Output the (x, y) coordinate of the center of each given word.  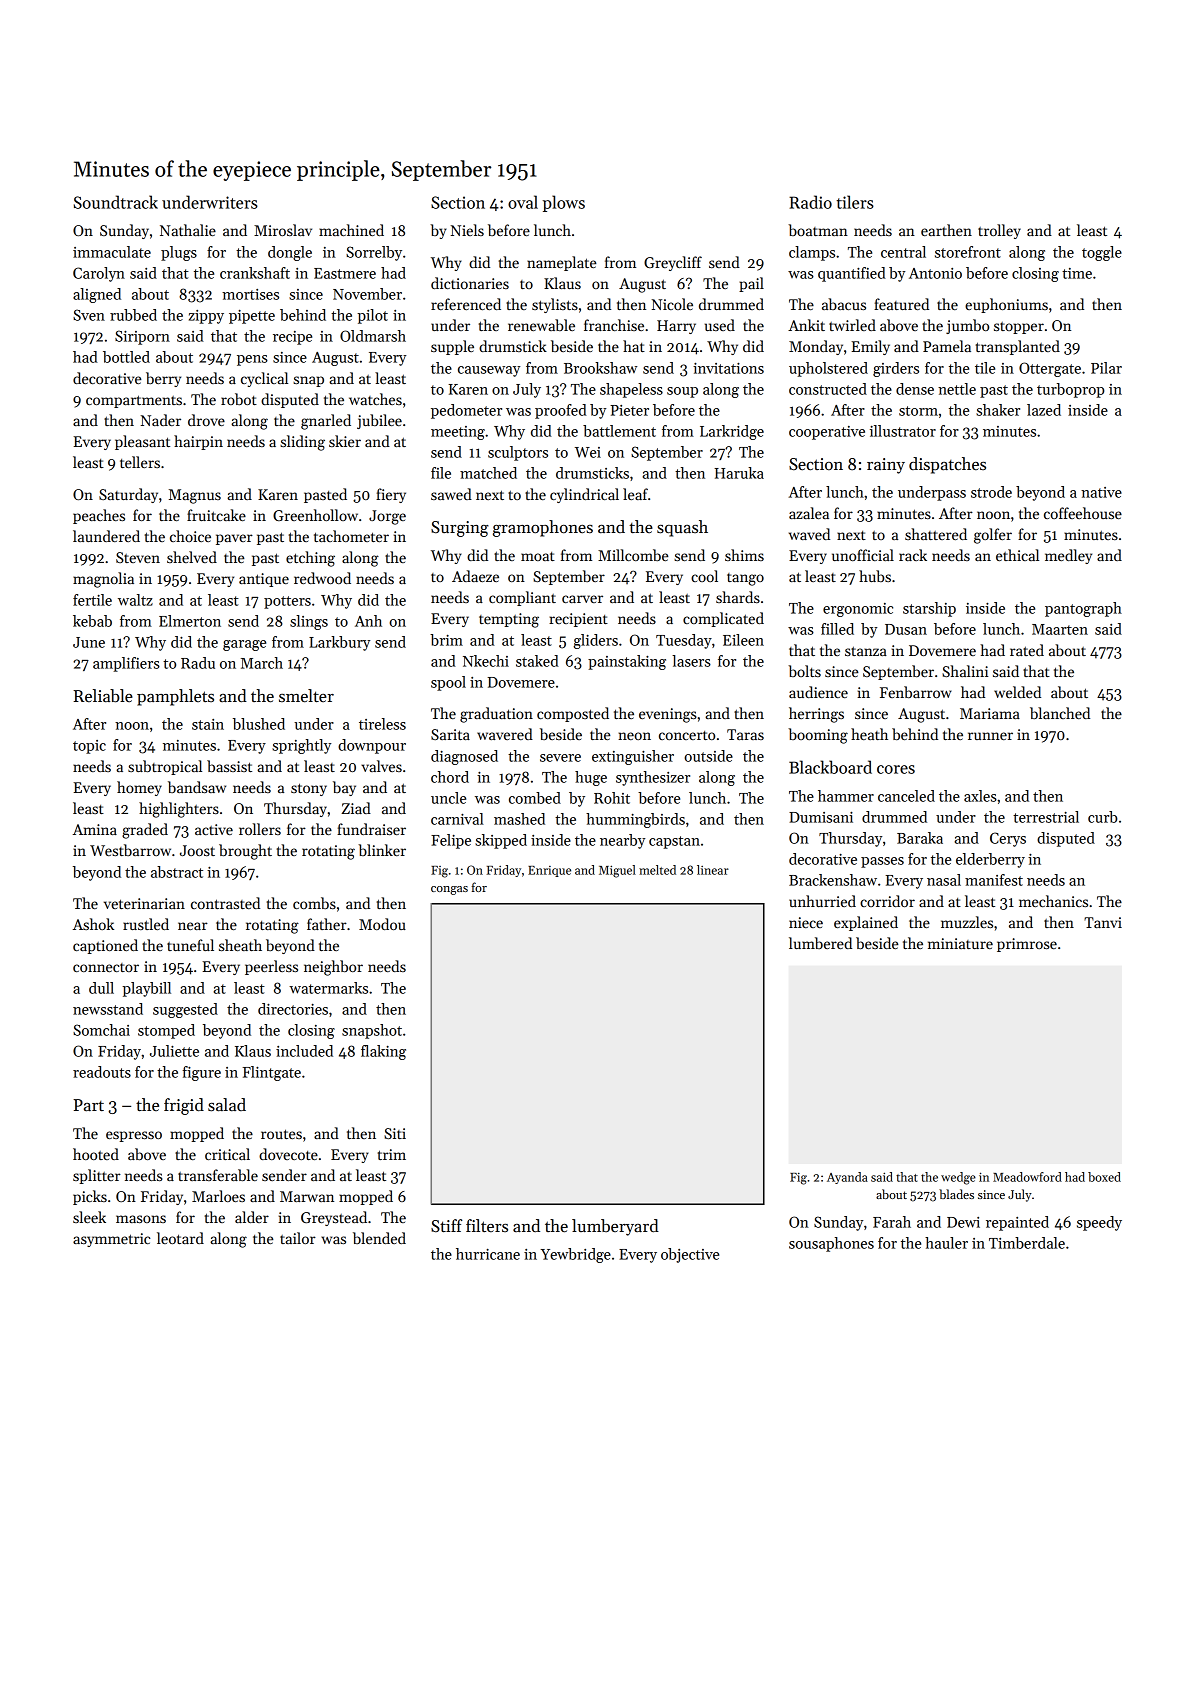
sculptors (518, 453)
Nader (161, 420)
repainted (1017, 1223)
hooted (96, 1154)
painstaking (627, 662)
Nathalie (188, 230)
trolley (999, 231)
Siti (395, 1133)
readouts (102, 1072)
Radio (810, 202)
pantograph (1083, 609)
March (262, 663)
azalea (809, 513)
